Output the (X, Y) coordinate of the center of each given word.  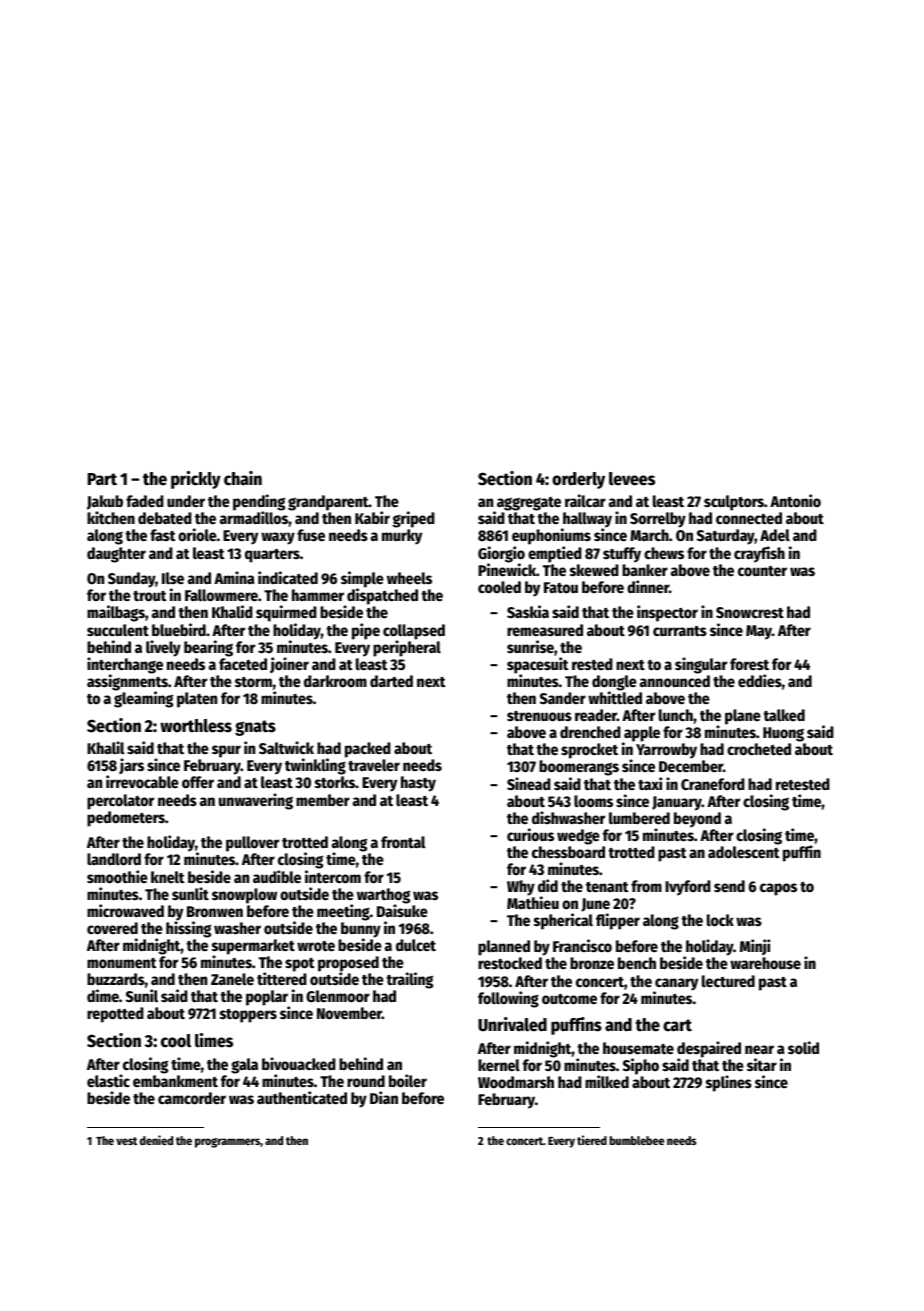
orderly (578, 480)
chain (243, 478)
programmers (227, 1143)
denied (156, 1140)
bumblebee (636, 1140)
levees (632, 479)
